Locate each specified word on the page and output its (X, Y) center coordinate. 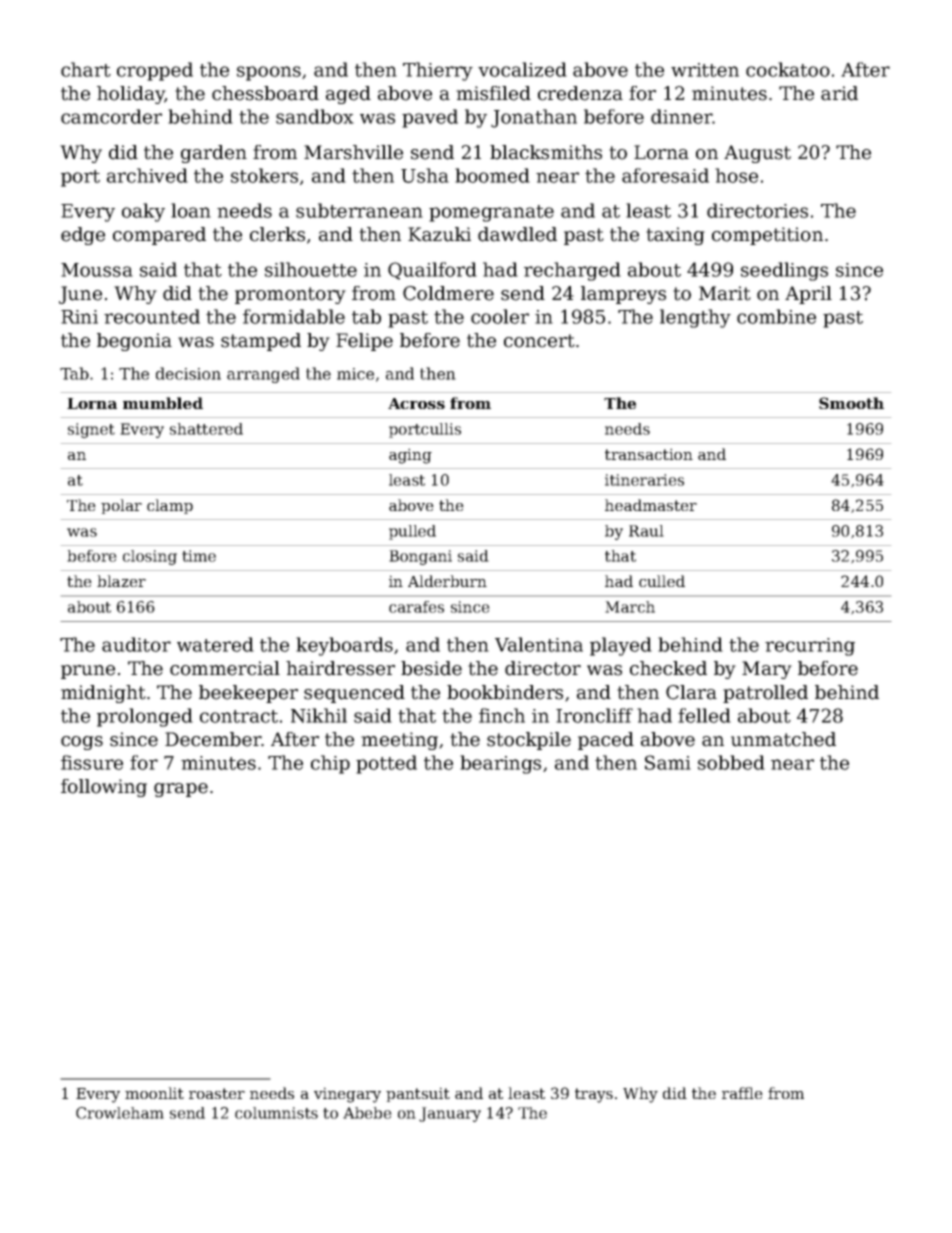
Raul (646, 531)
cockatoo (788, 69)
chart (86, 69)
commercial (225, 668)
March (630, 607)
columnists (276, 1113)
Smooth (851, 403)
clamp (170, 506)
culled (662, 581)
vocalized (522, 69)
